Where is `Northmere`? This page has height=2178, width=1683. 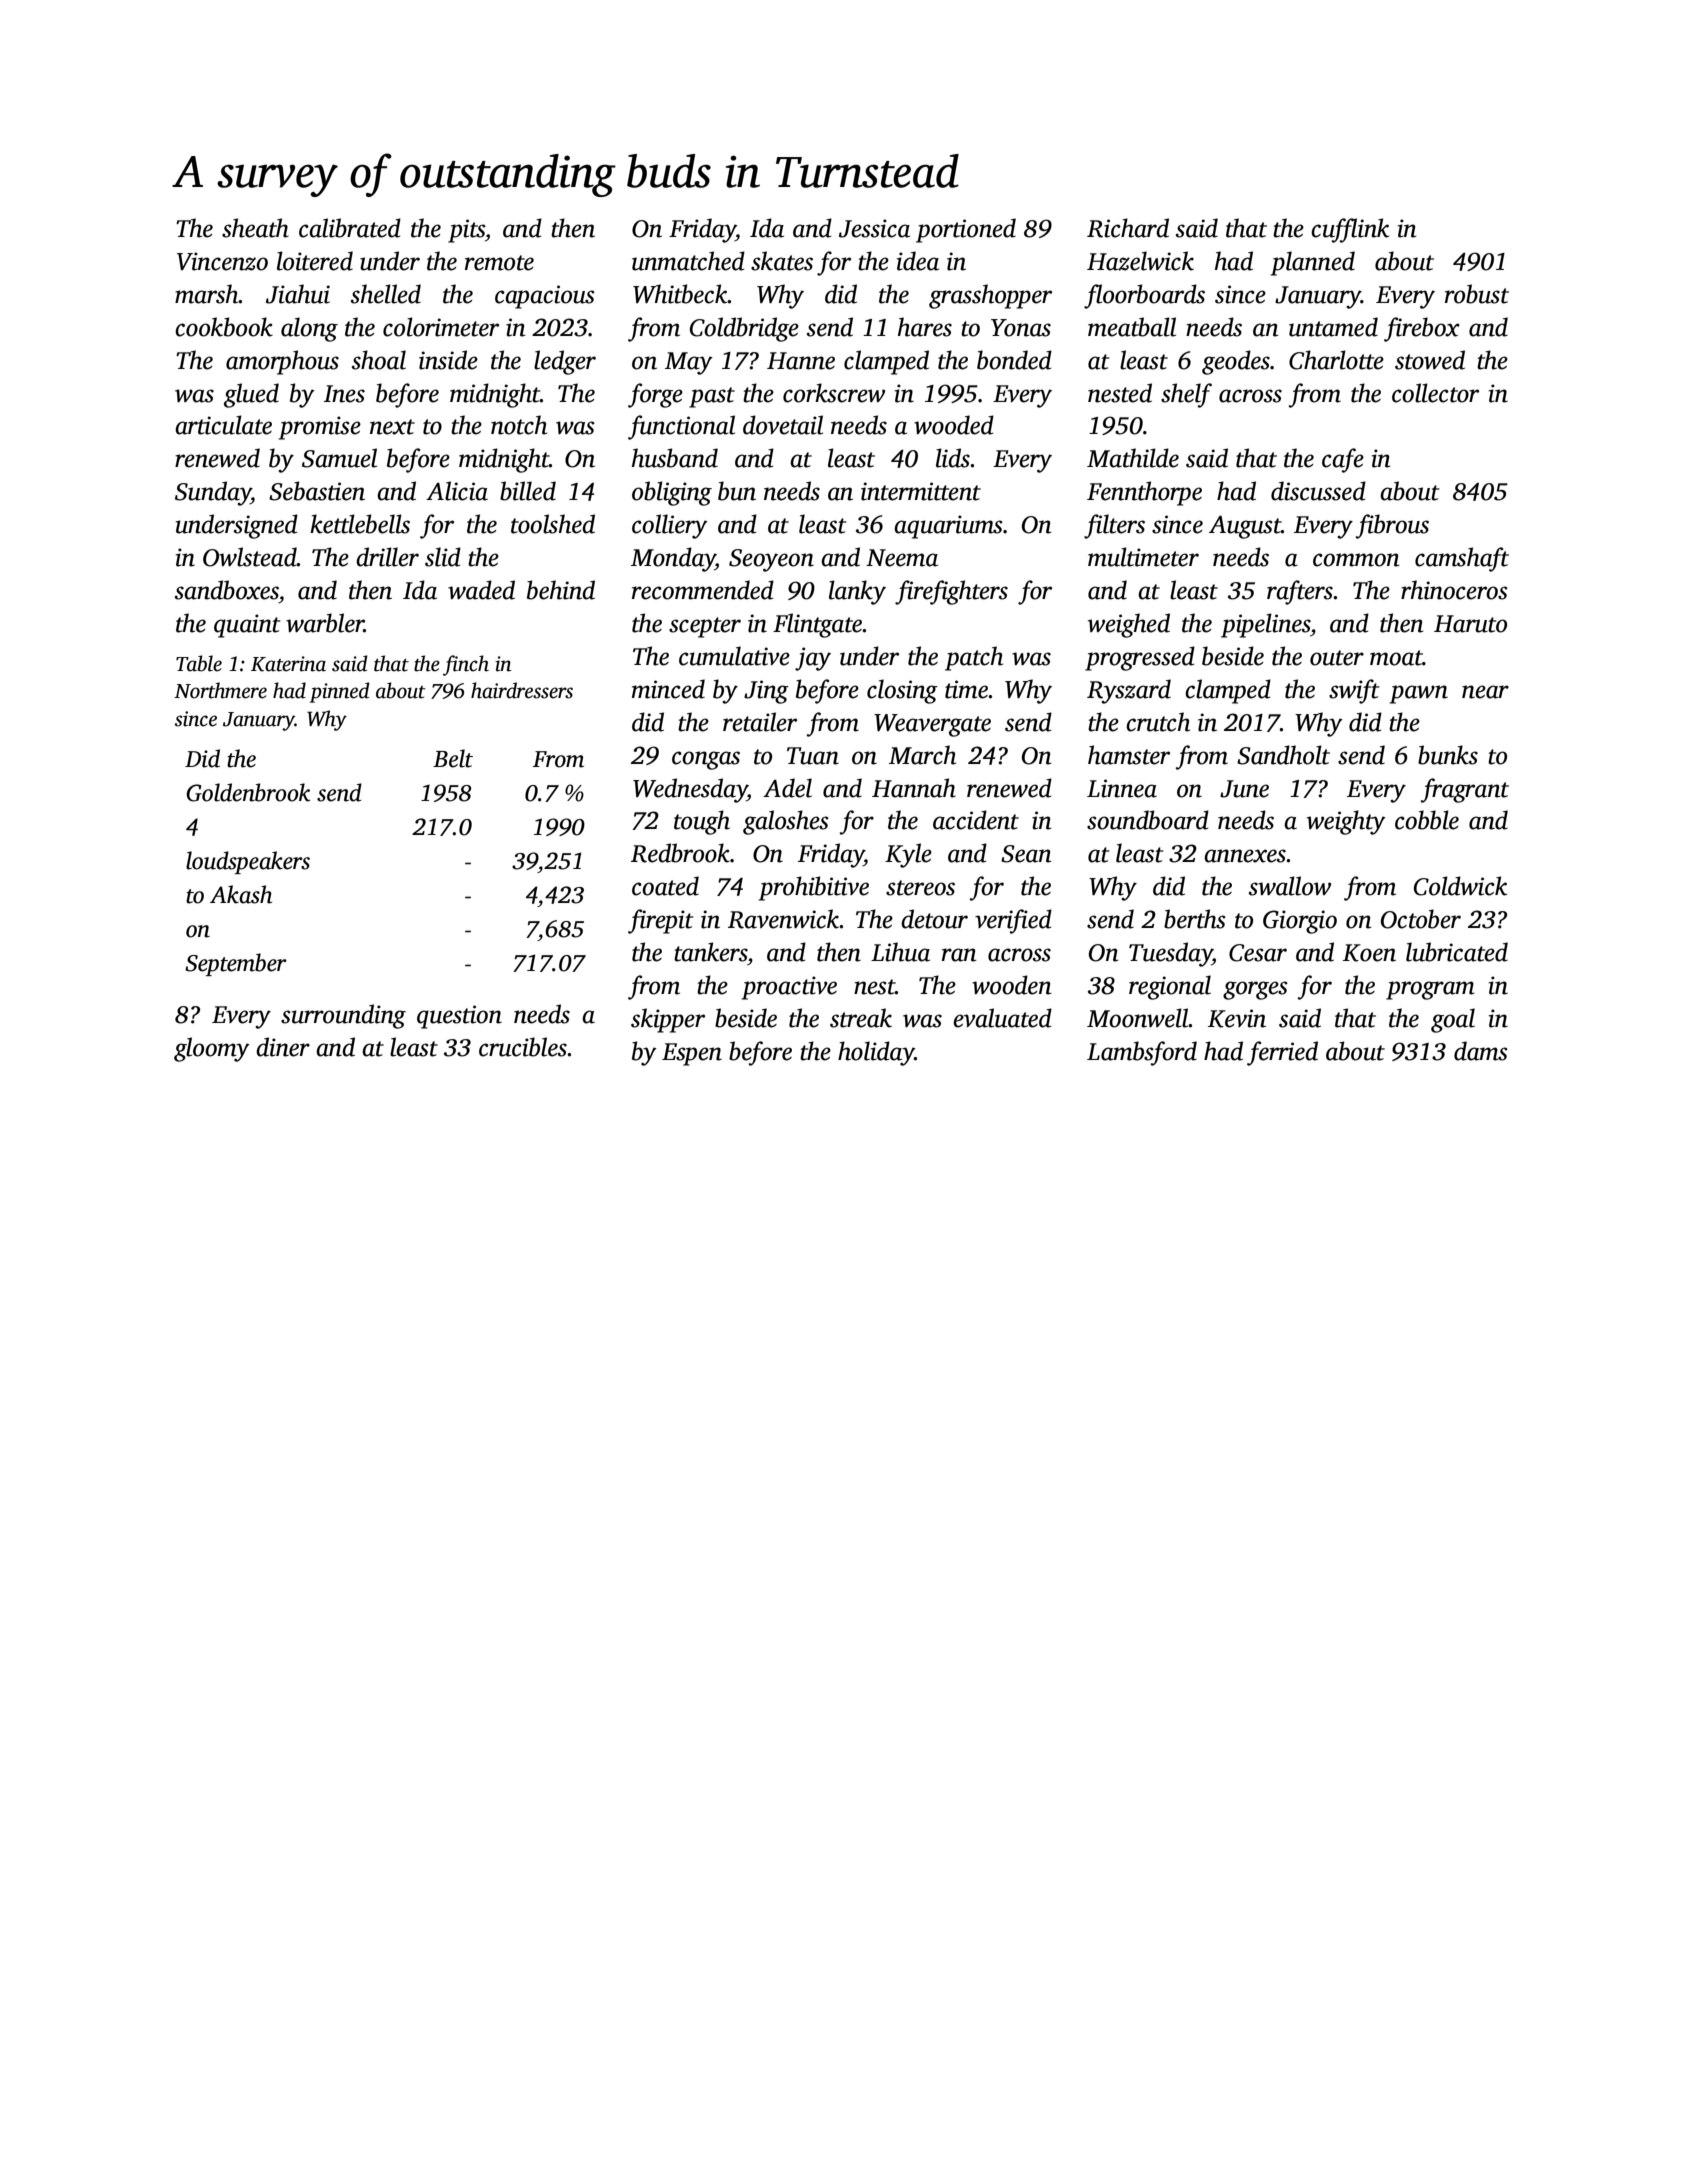 Northmere is located at coordinates (220, 690).
